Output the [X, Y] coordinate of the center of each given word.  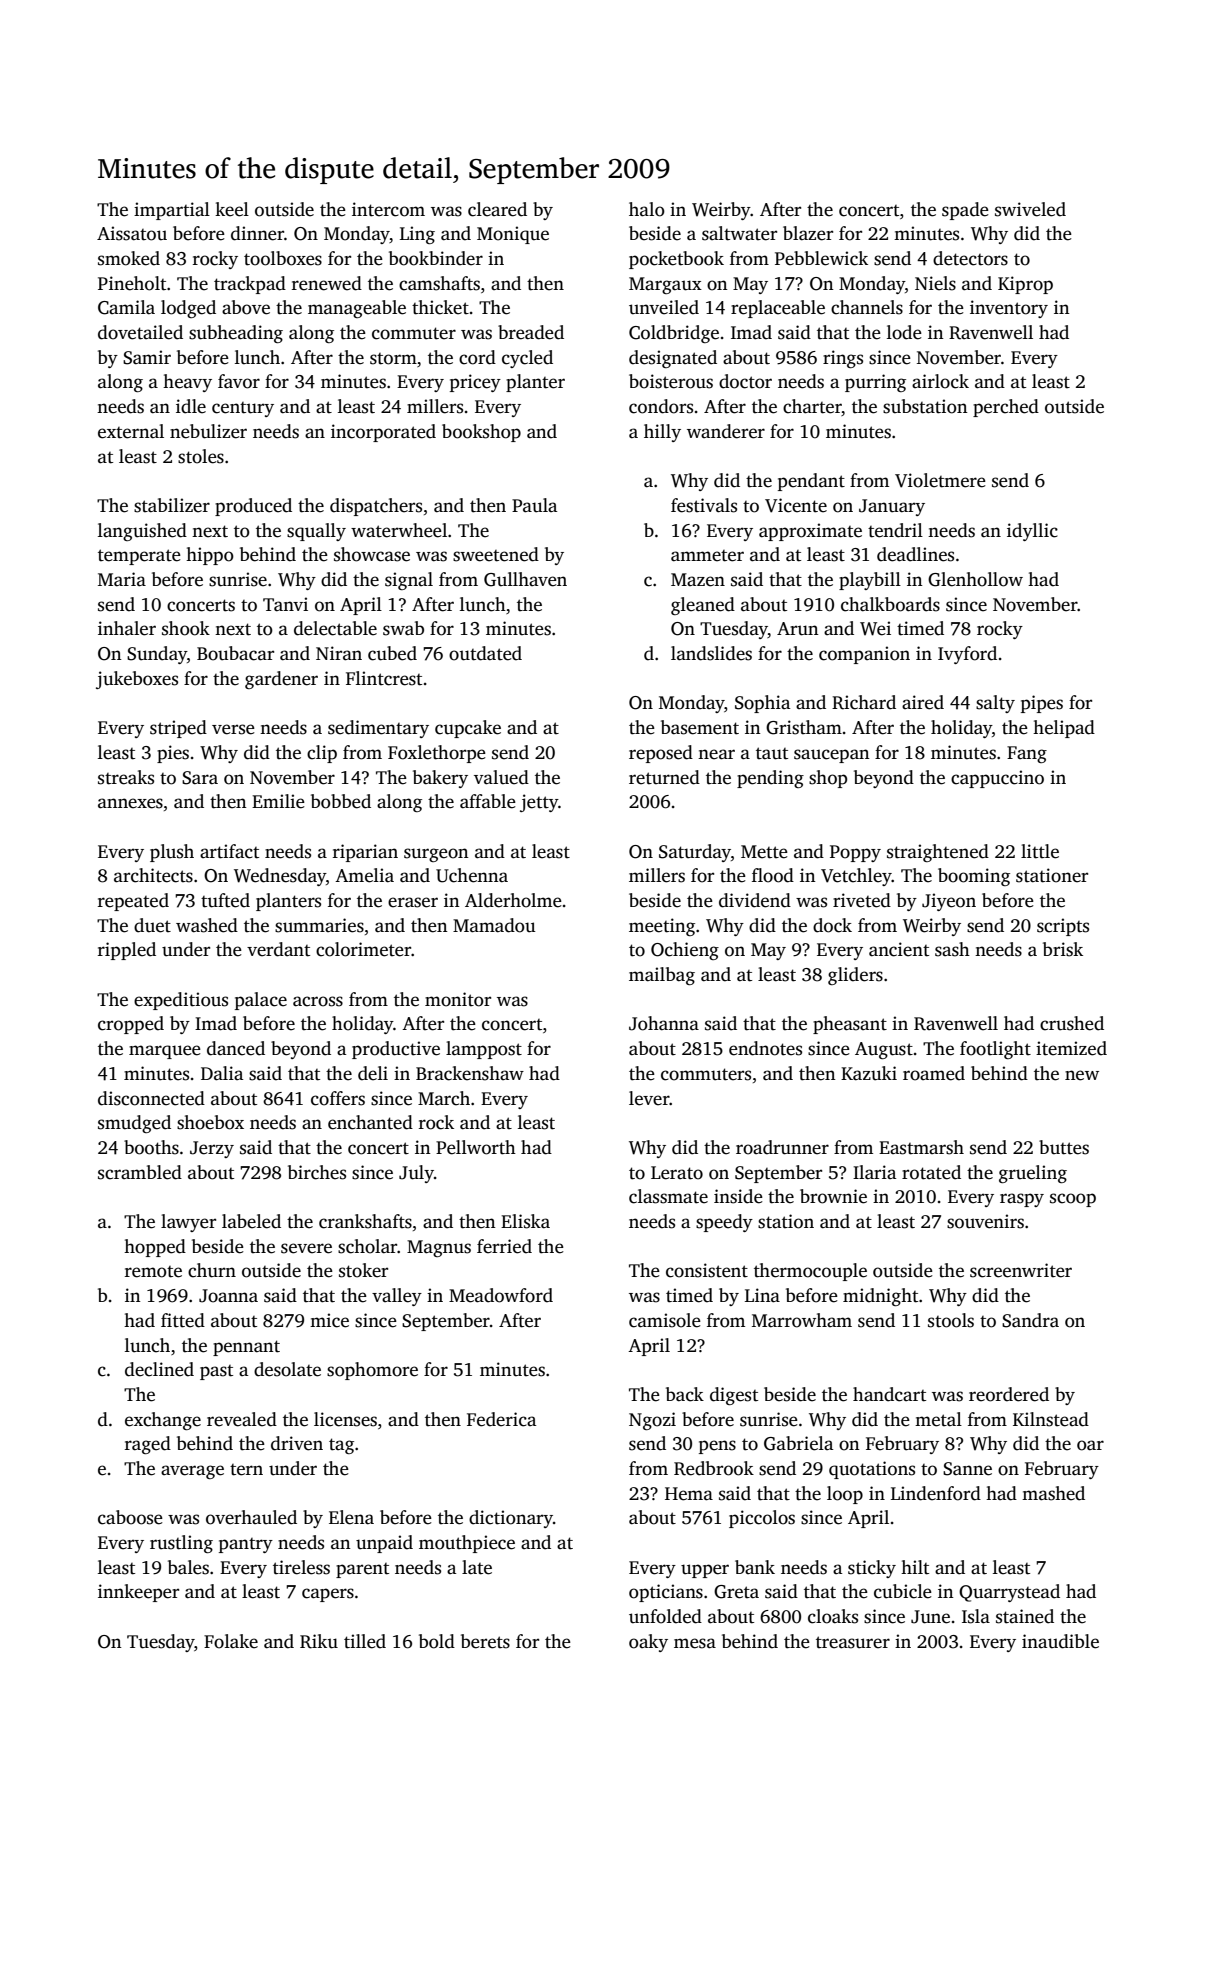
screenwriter [1021, 1270]
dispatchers [376, 507]
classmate [668, 1196]
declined [159, 1369]
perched [1006, 408]
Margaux [665, 285]
